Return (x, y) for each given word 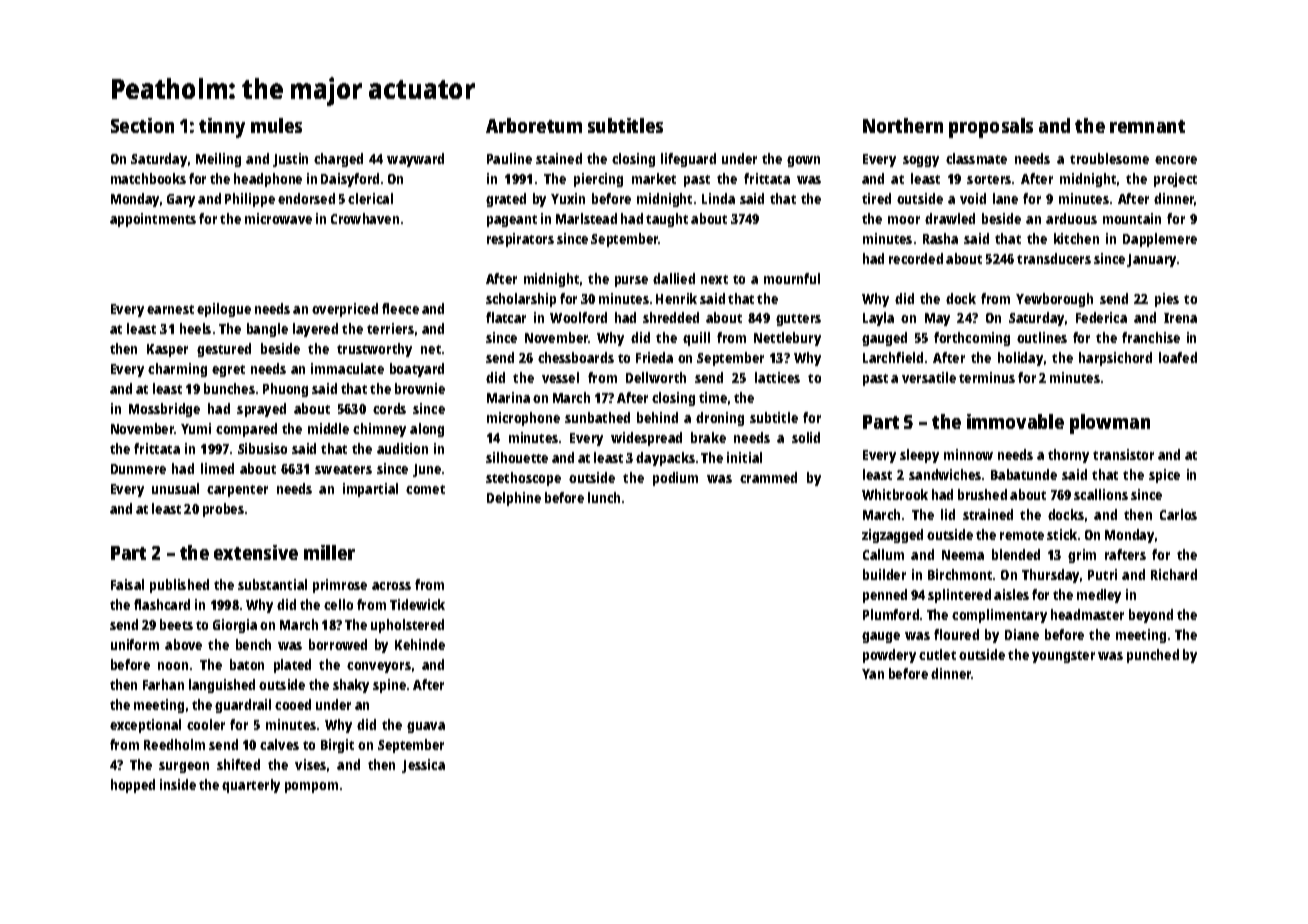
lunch (604, 497)
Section (142, 125)
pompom (311, 787)
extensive (256, 552)
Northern (903, 125)
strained (988, 514)
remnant (1147, 126)
